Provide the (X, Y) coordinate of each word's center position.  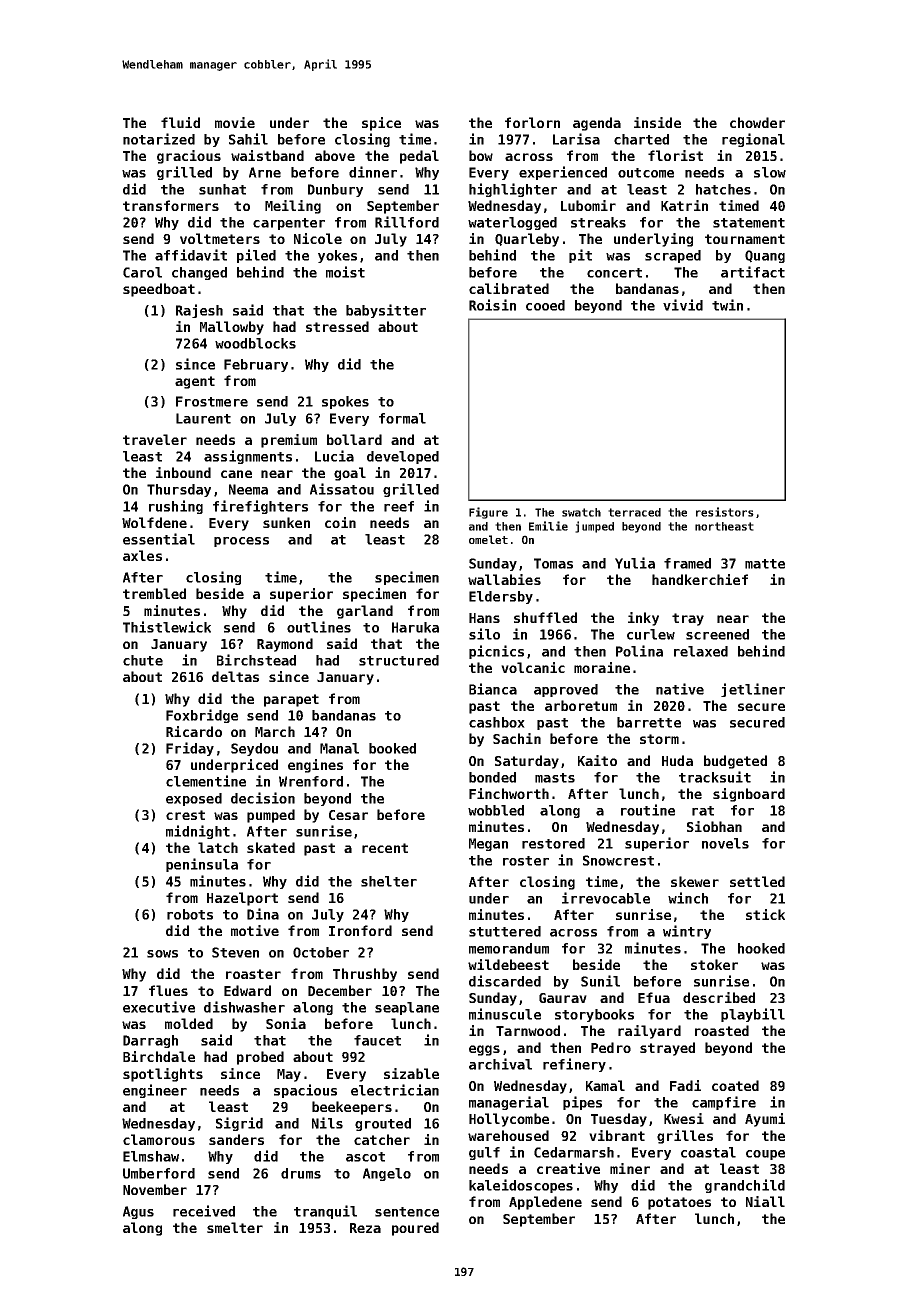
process (241, 542)
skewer (695, 881)
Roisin (492, 305)
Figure (488, 513)
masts (555, 778)
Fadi (685, 1085)
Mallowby (232, 328)
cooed (545, 305)
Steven (235, 952)
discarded (505, 981)
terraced (634, 512)
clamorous (159, 1139)
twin (727, 305)
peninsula (202, 865)
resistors (725, 512)
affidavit (191, 255)
